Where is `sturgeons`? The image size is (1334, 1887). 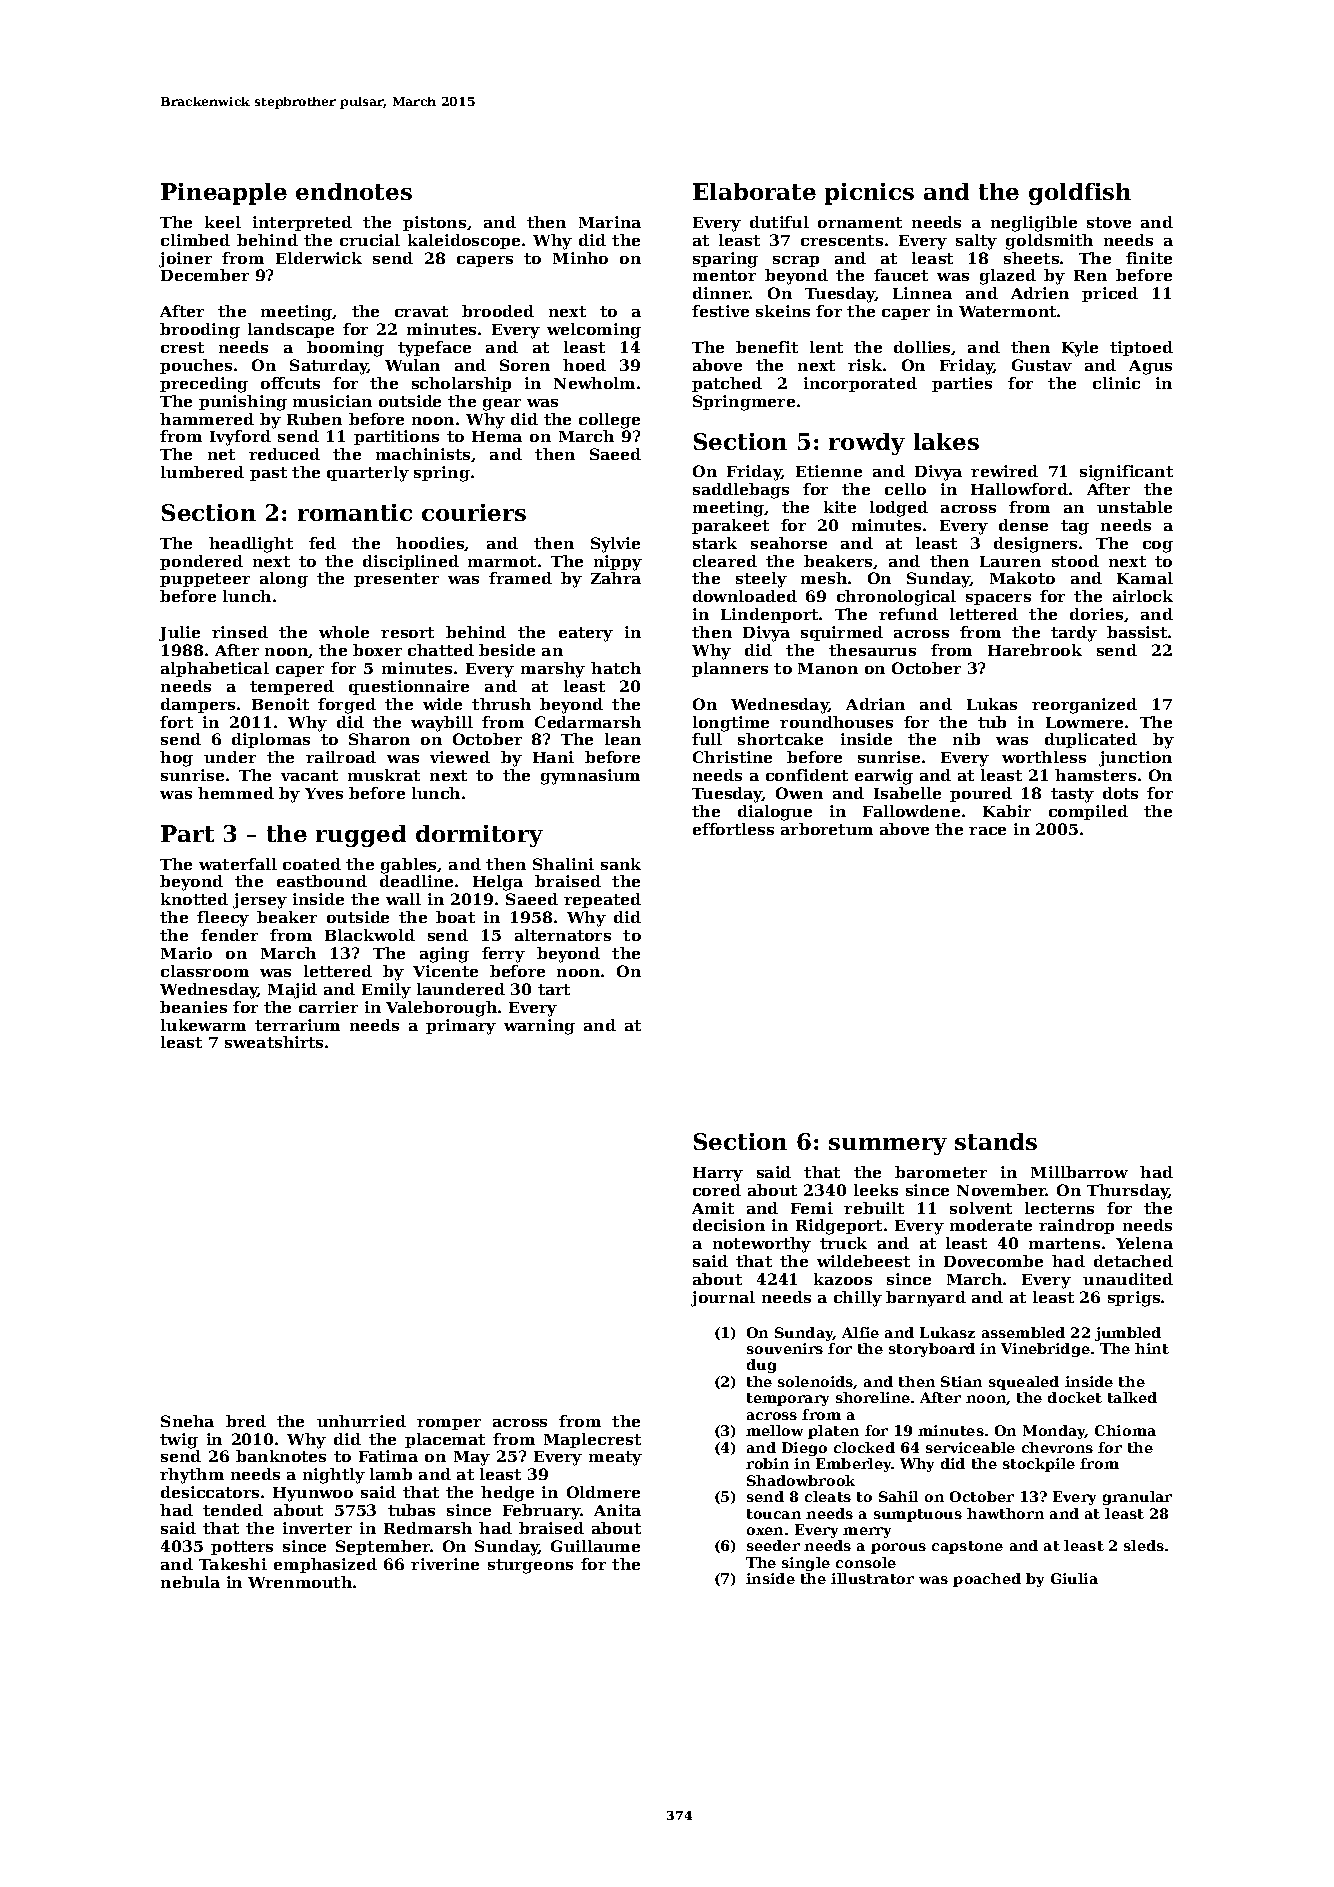
sturgeons is located at coordinates (530, 1566).
